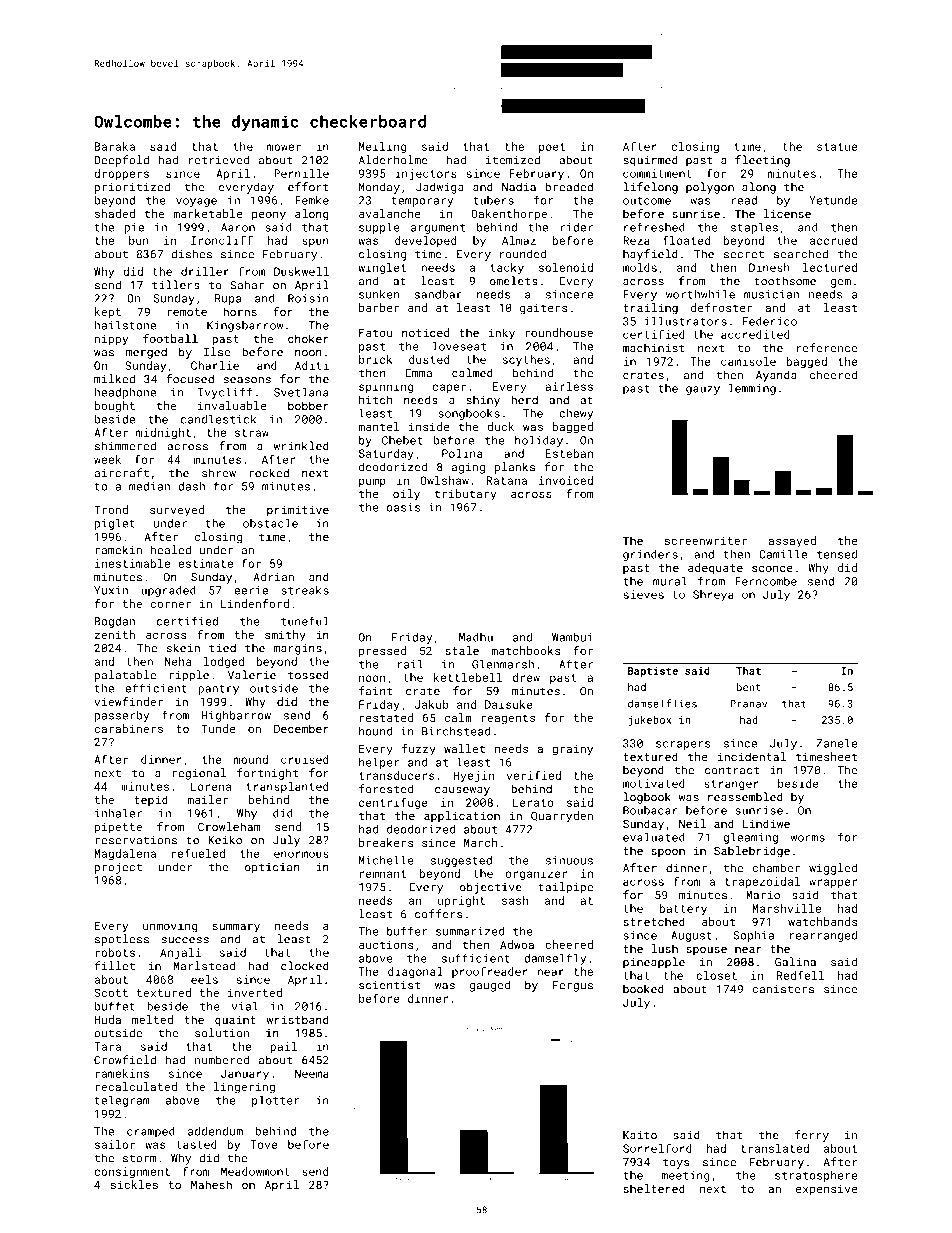  What do you see at coordinates (762, 161) in the document?
I see `fleeting` at bounding box center [762, 161].
